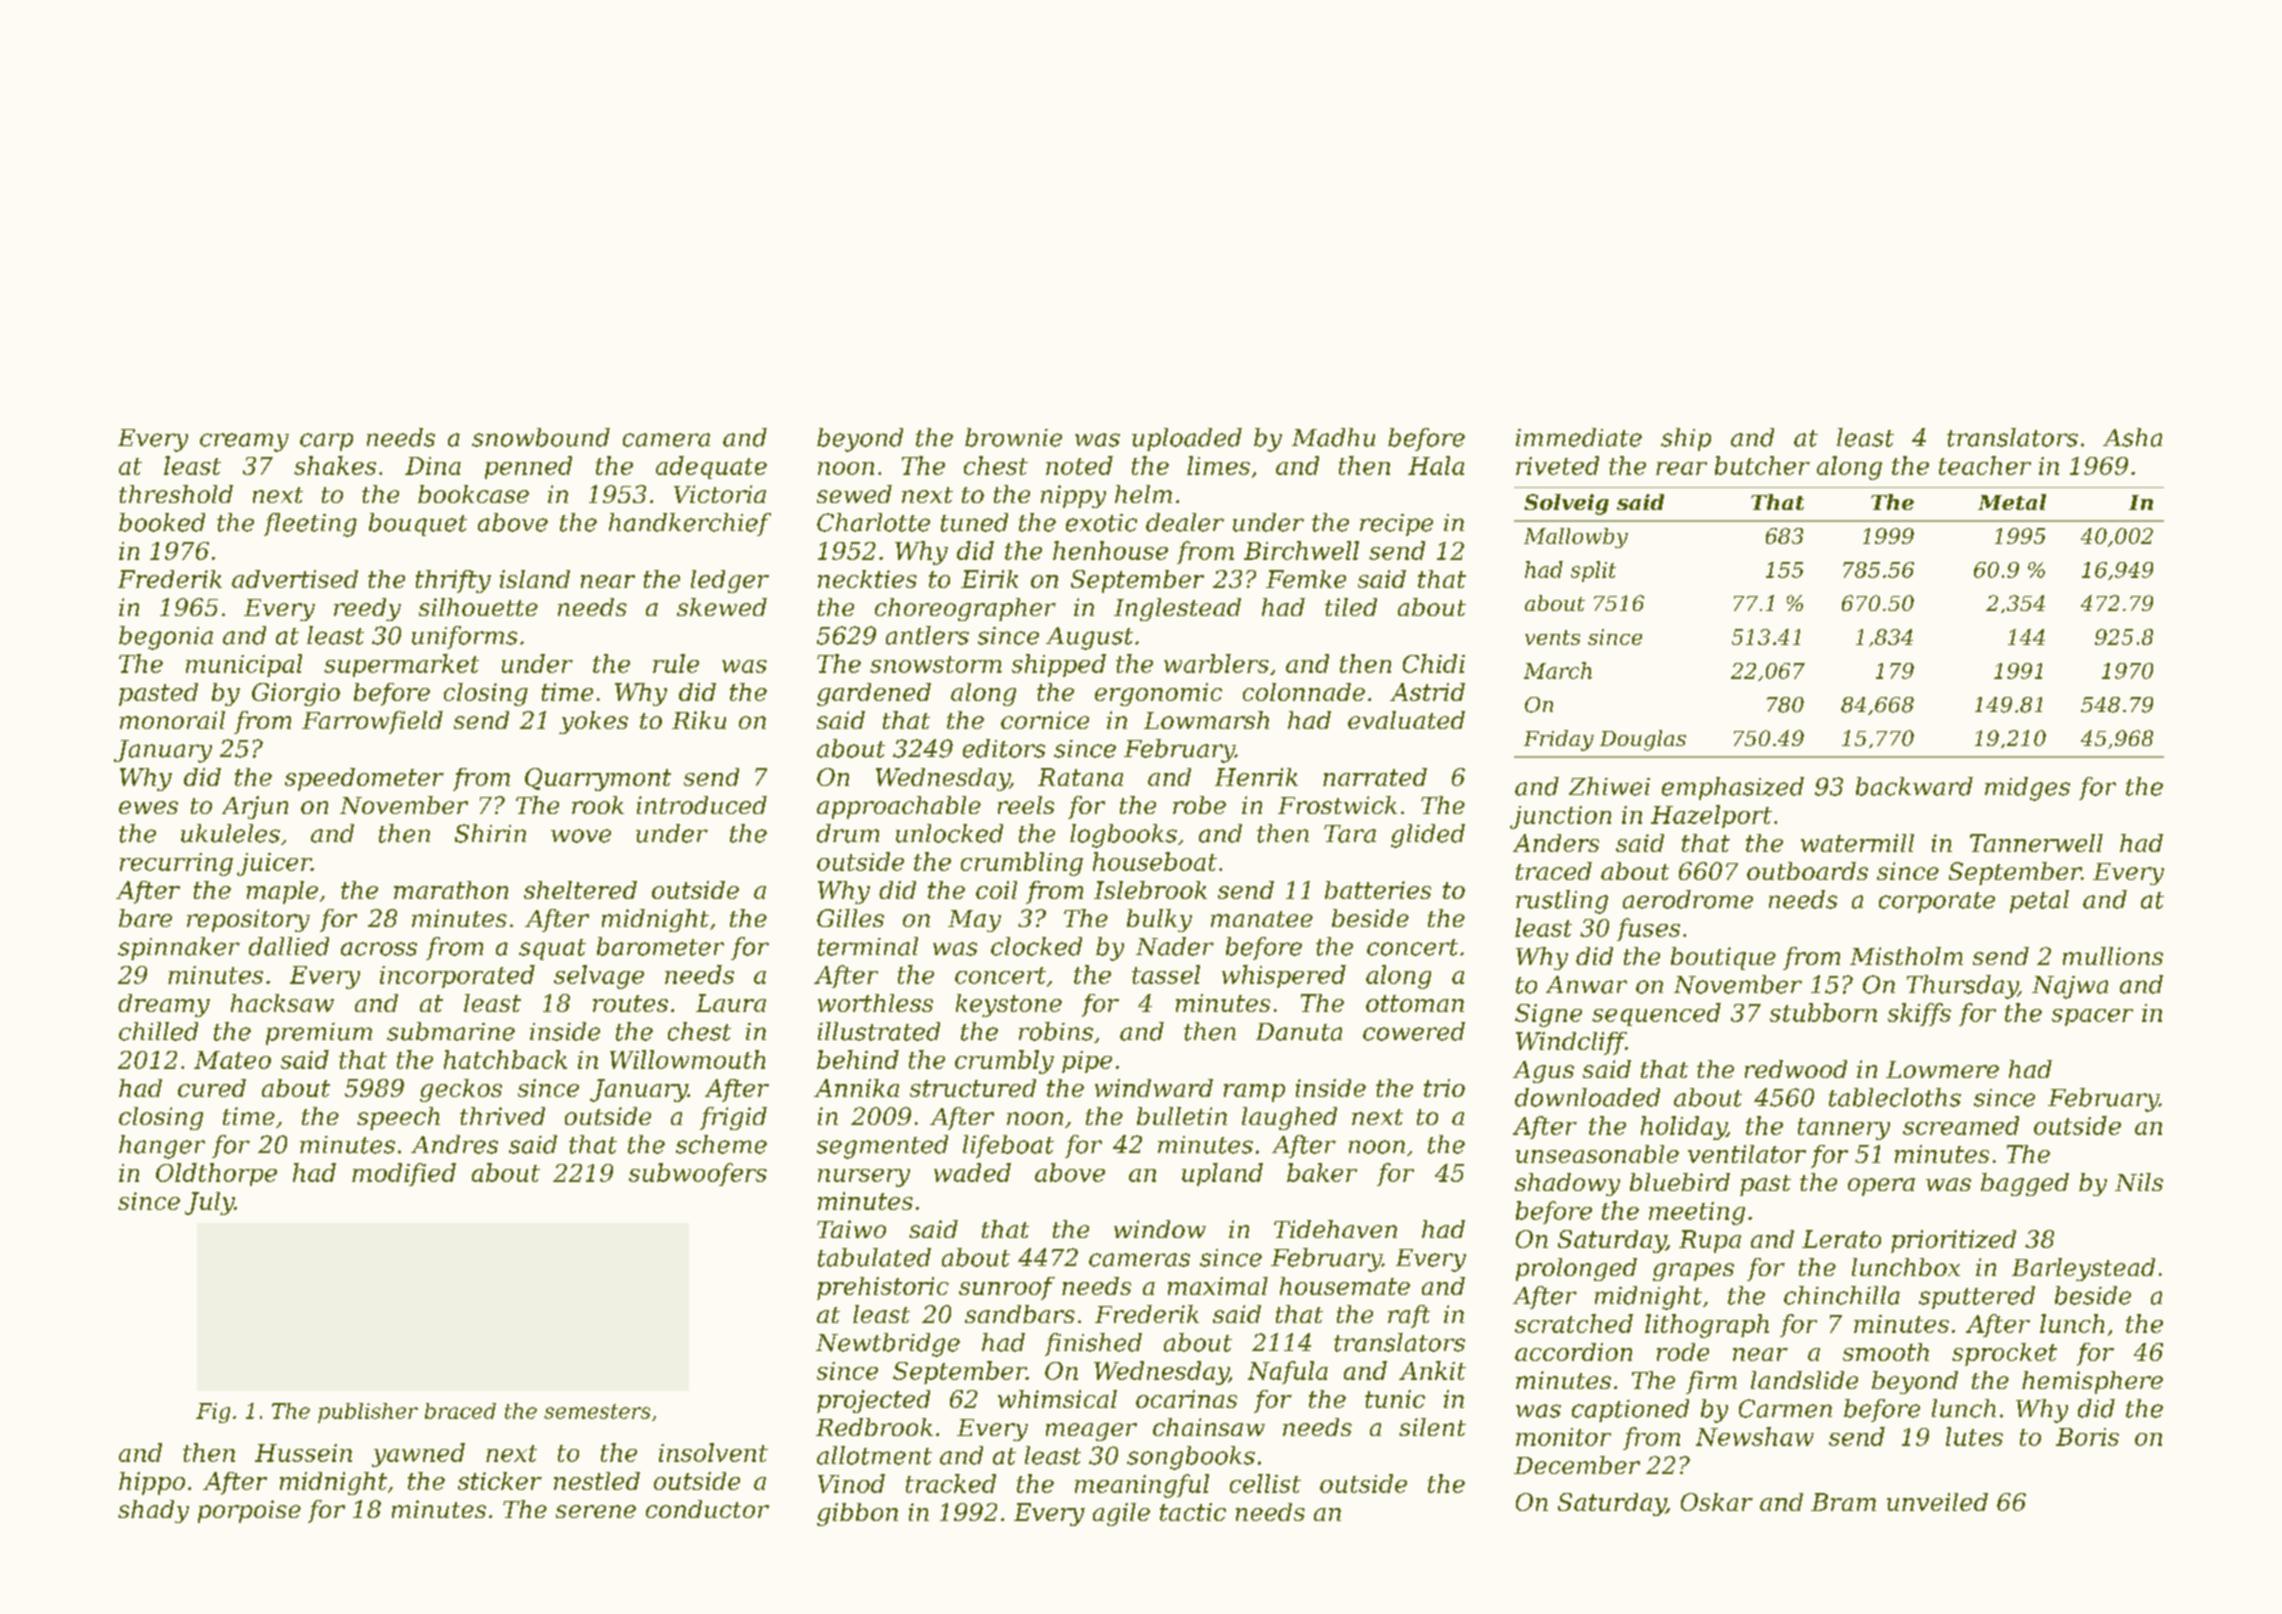 This screenshot has height=1614, width=2282. Describe the element at coordinates (2087, 1437) in the screenshot. I see `Boris` at that location.
